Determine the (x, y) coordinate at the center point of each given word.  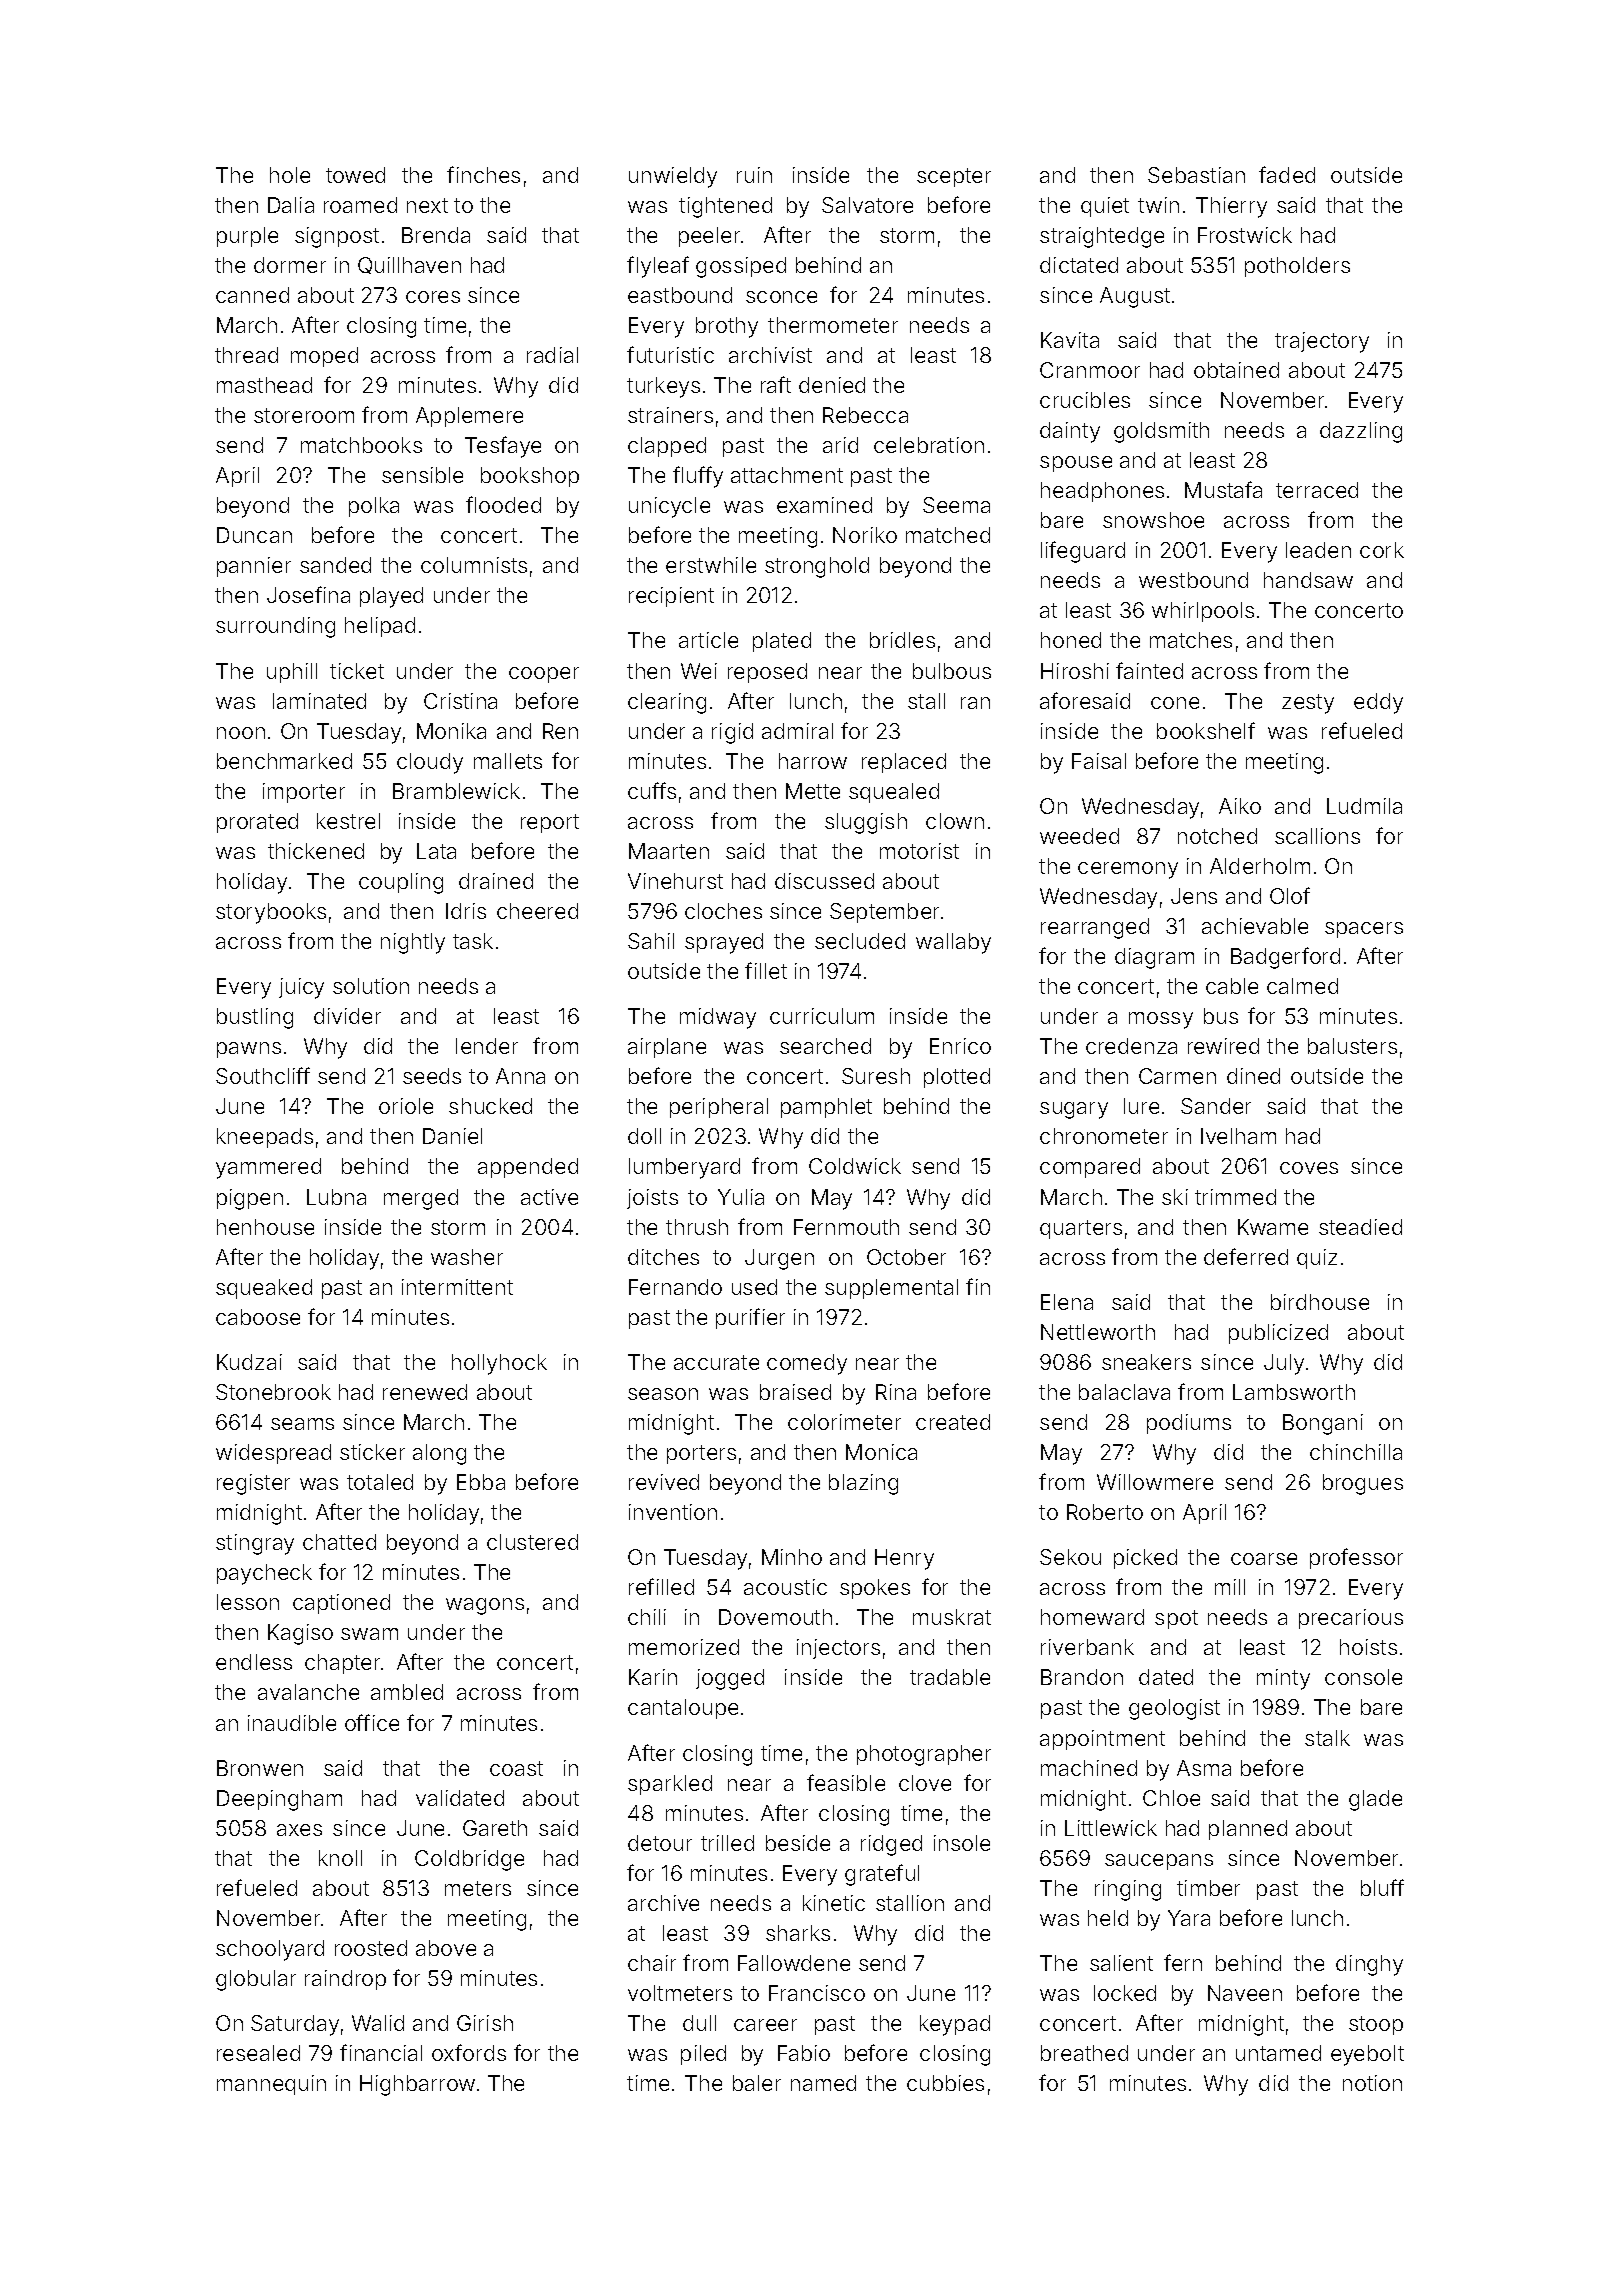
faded (1287, 174)
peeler (709, 237)
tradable (950, 1677)
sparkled (670, 1785)
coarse (1264, 1559)
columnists (474, 565)
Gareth (495, 1828)
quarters (1081, 1229)
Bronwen (260, 1768)
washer (467, 1257)
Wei (699, 671)
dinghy (1369, 1965)
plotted (957, 1078)
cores (433, 297)
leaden (1318, 550)
